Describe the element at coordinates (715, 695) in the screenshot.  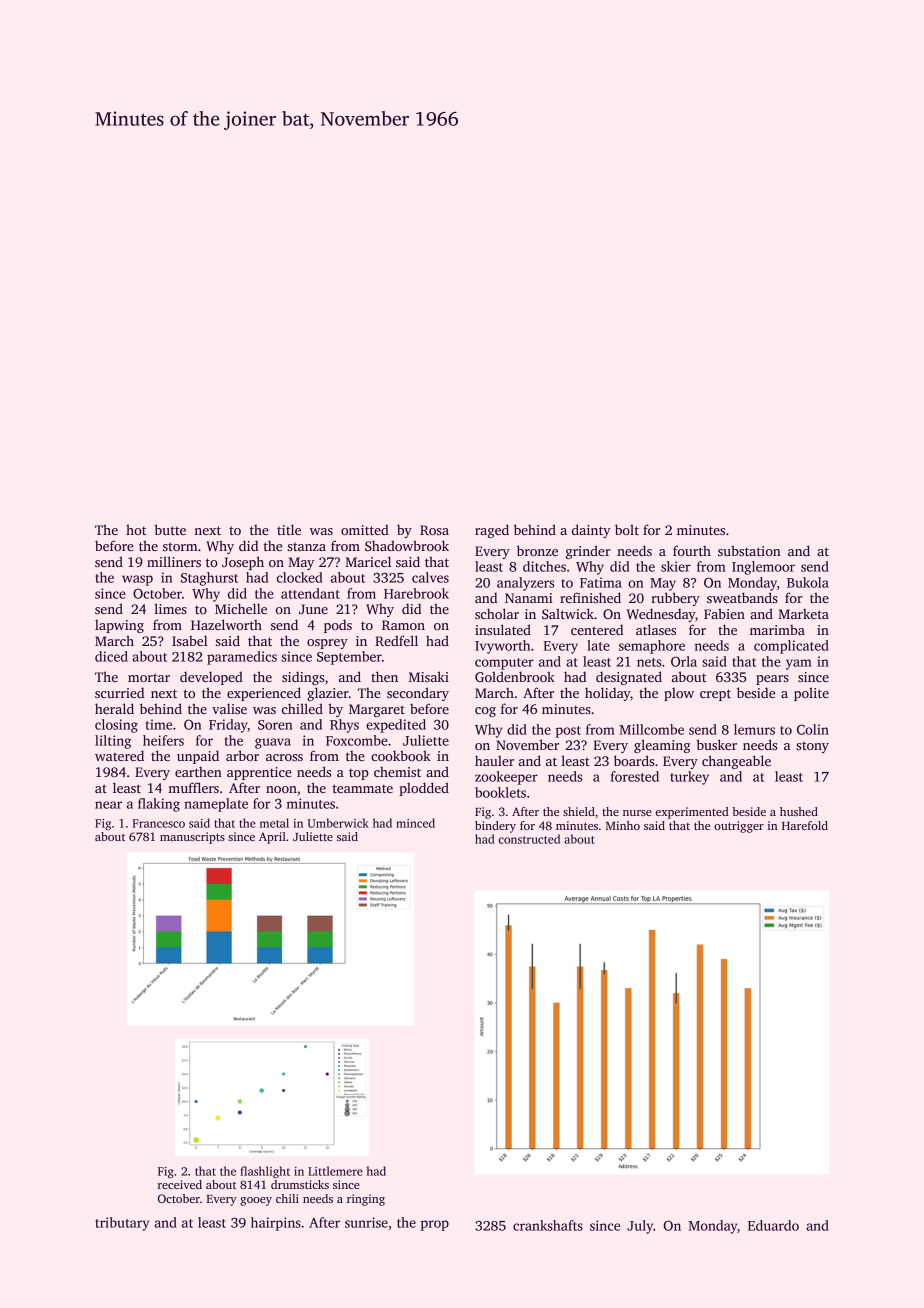
I see `crept` at that location.
